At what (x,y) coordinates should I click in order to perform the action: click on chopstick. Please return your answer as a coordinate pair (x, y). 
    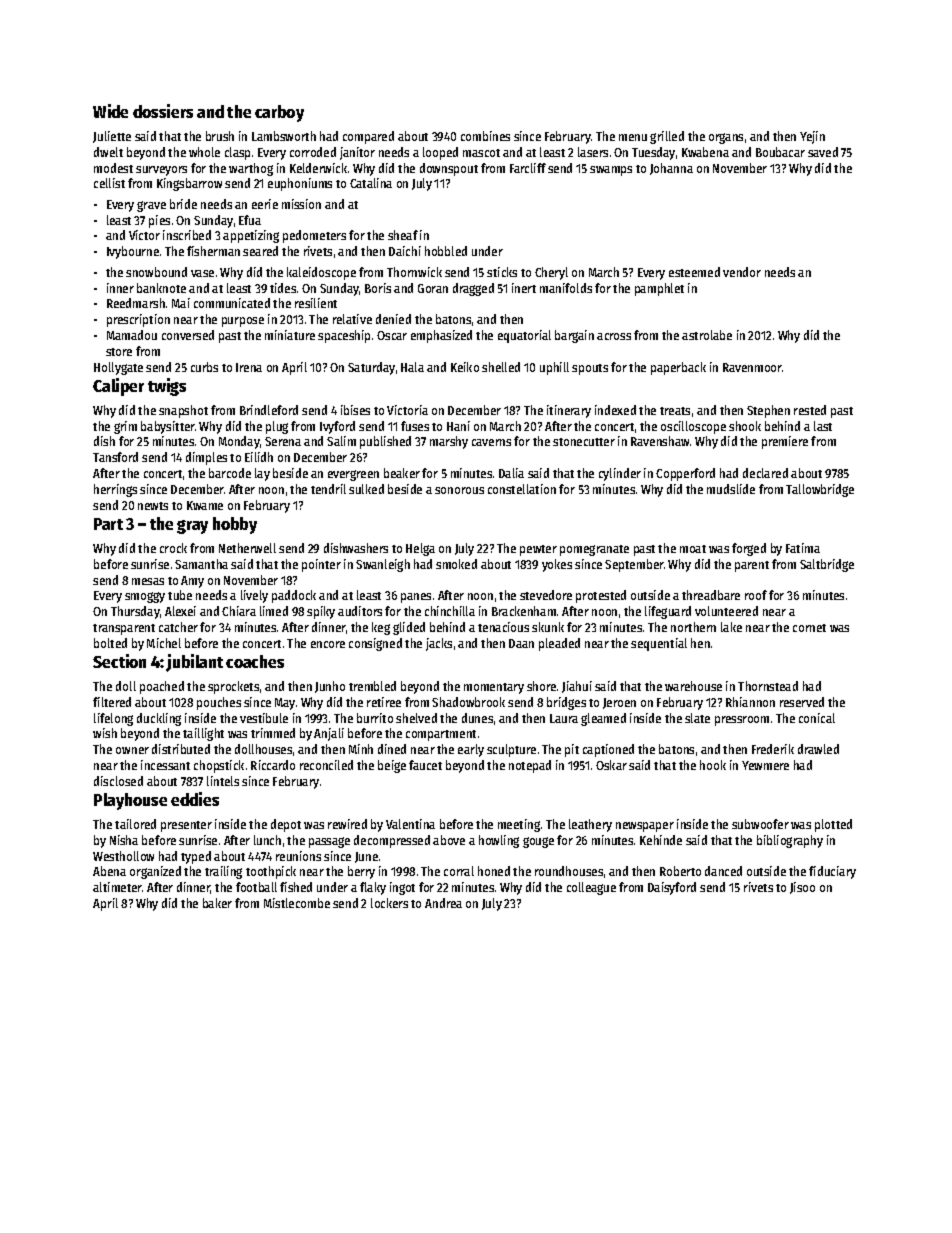
    Looking at the image, I should click on (219, 766).
